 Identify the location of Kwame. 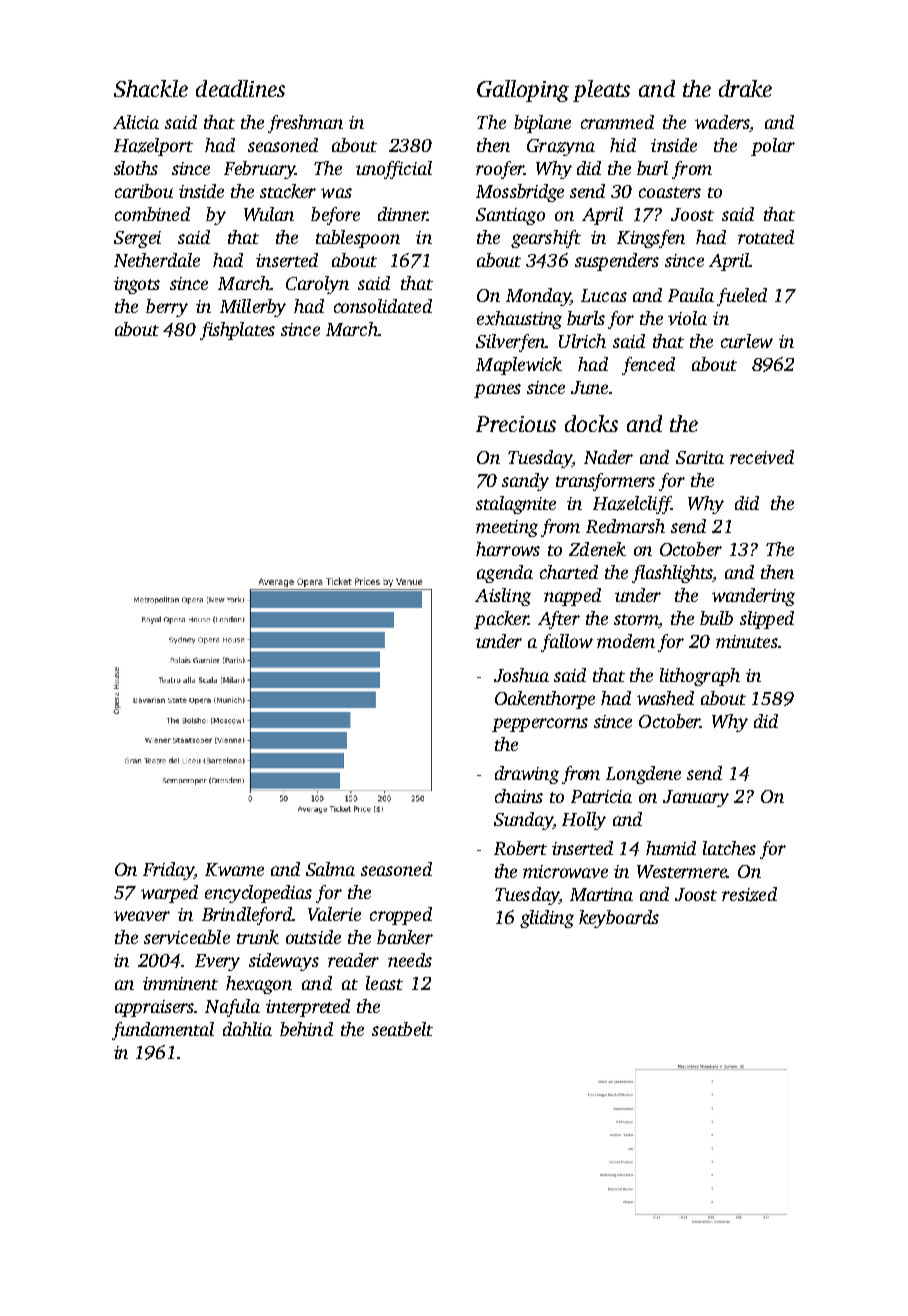
(234, 869).
